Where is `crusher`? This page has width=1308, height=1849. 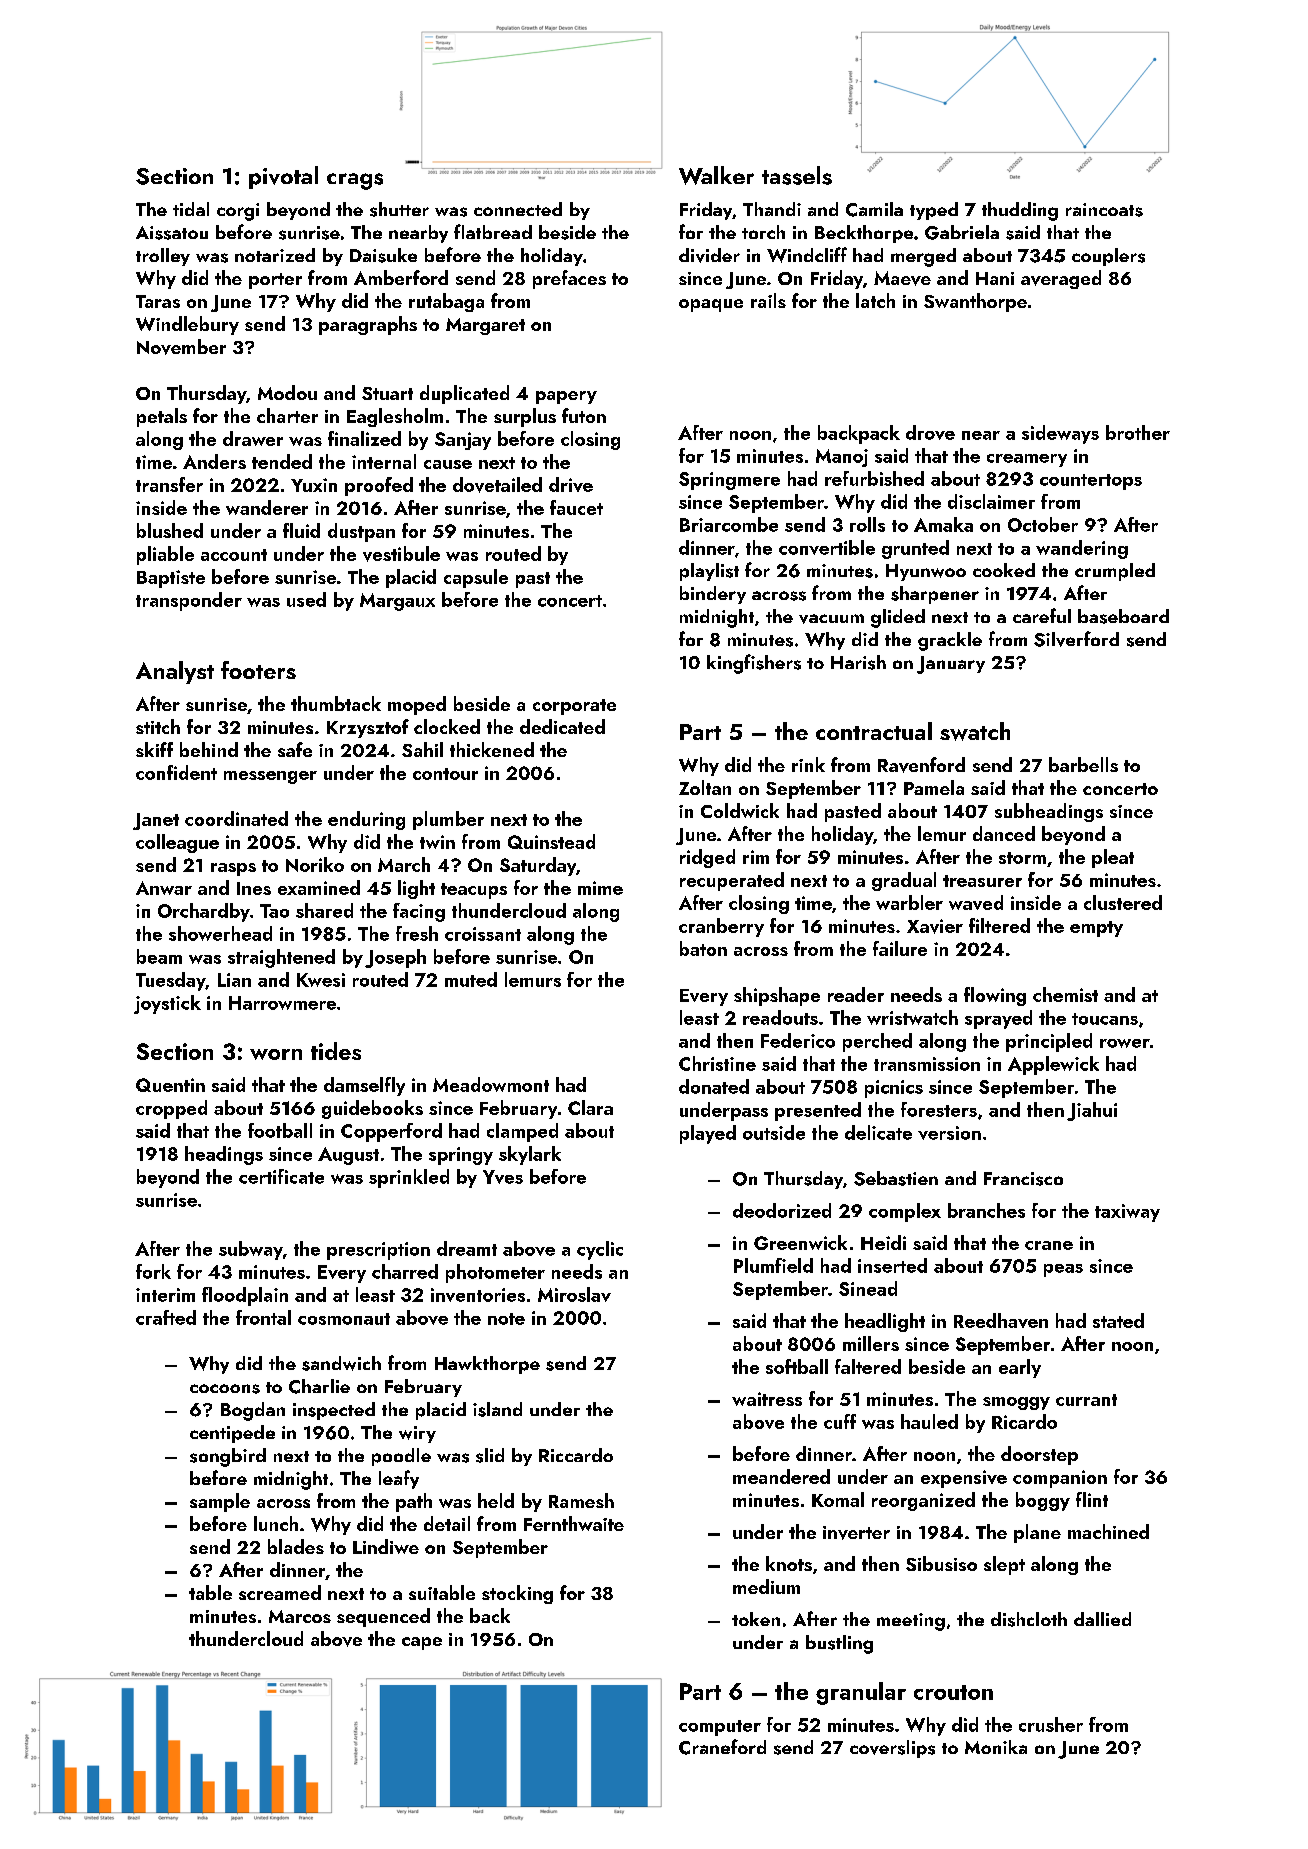 crusher is located at coordinates (1051, 1724).
